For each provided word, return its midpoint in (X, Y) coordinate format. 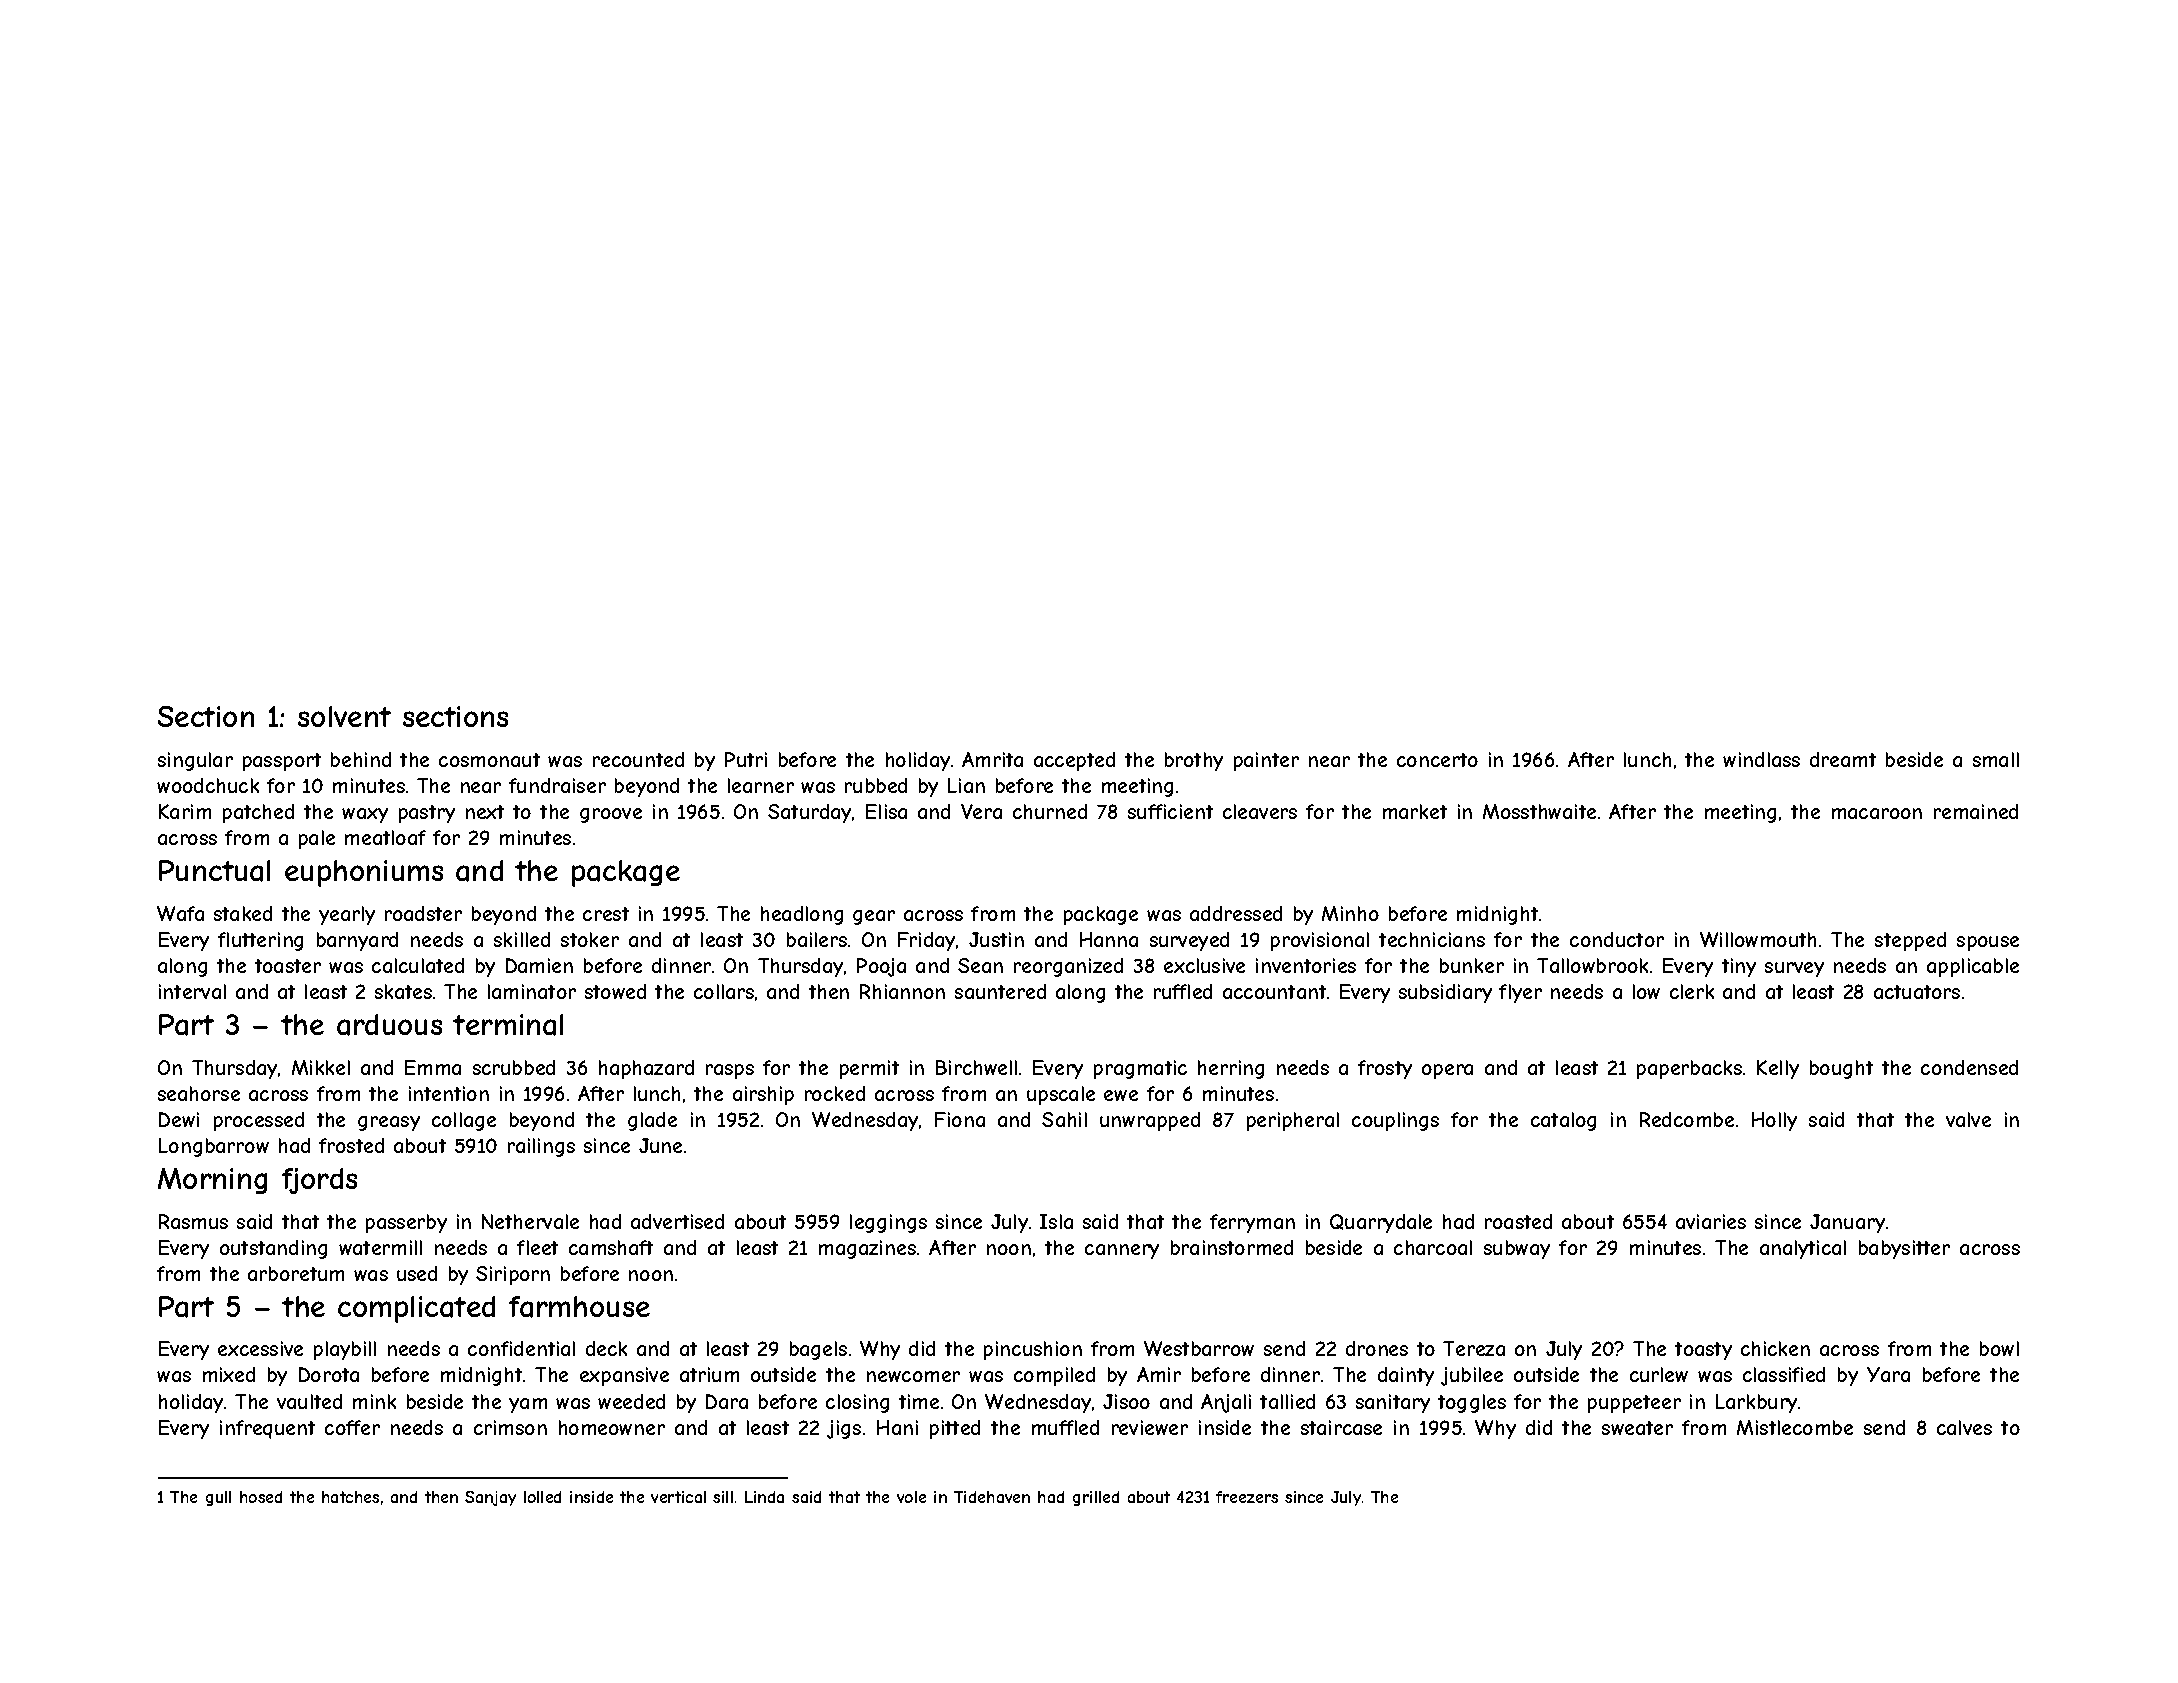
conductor (1617, 939)
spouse (1988, 943)
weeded (631, 1401)
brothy (1194, 761)
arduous (389, 1025)
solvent (344, 716)
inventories (1306, 965)
